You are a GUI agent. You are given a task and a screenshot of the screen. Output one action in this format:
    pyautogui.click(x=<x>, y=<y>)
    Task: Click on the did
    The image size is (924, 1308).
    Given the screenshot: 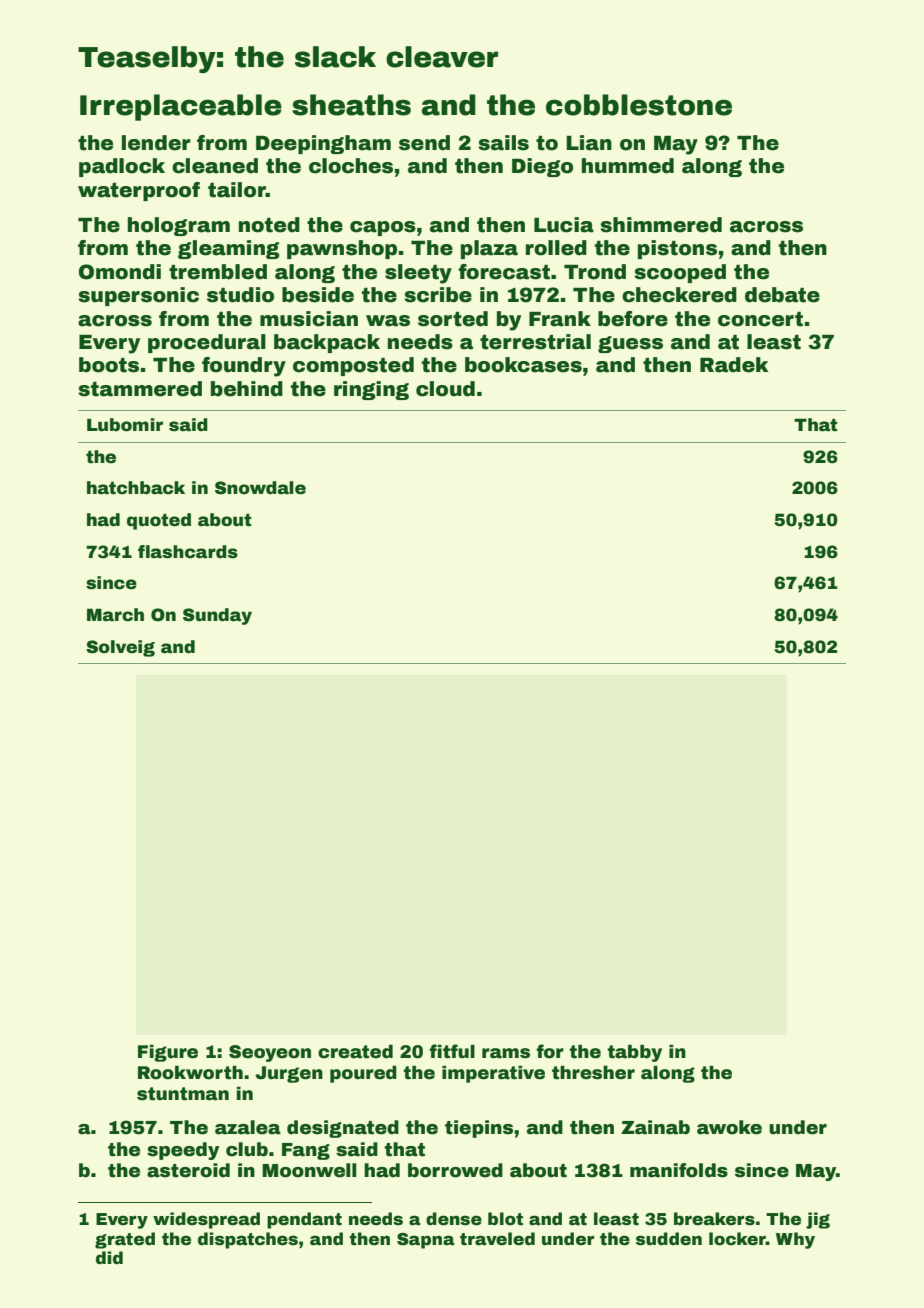 What is the action you would take?
    pyautogui.click(x=109, y=1258)
